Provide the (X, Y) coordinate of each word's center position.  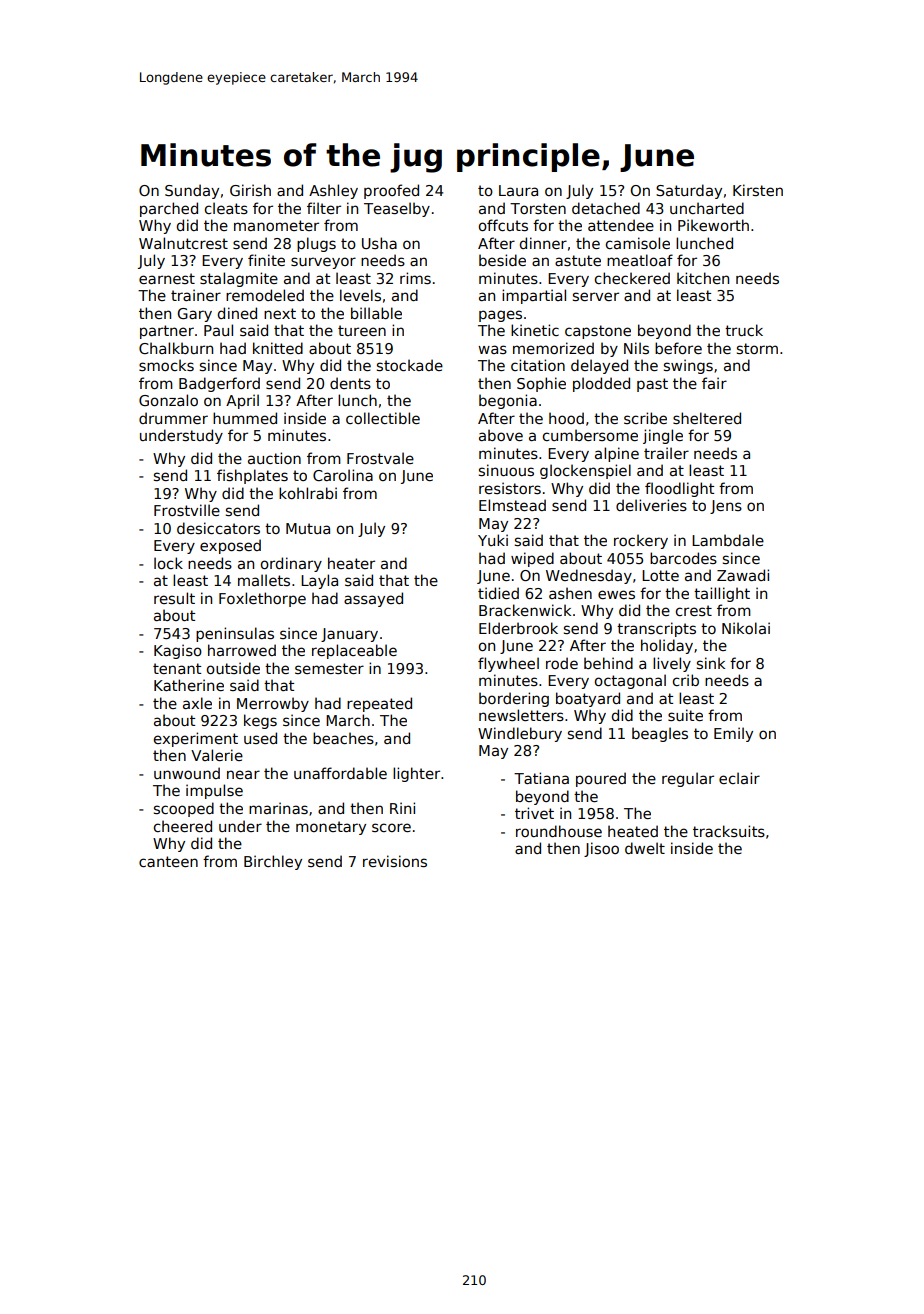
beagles (660, 734)
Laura (518, 190)
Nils (636, 348)
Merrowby (273, 704)
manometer (276, 225)
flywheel (508, 664)
